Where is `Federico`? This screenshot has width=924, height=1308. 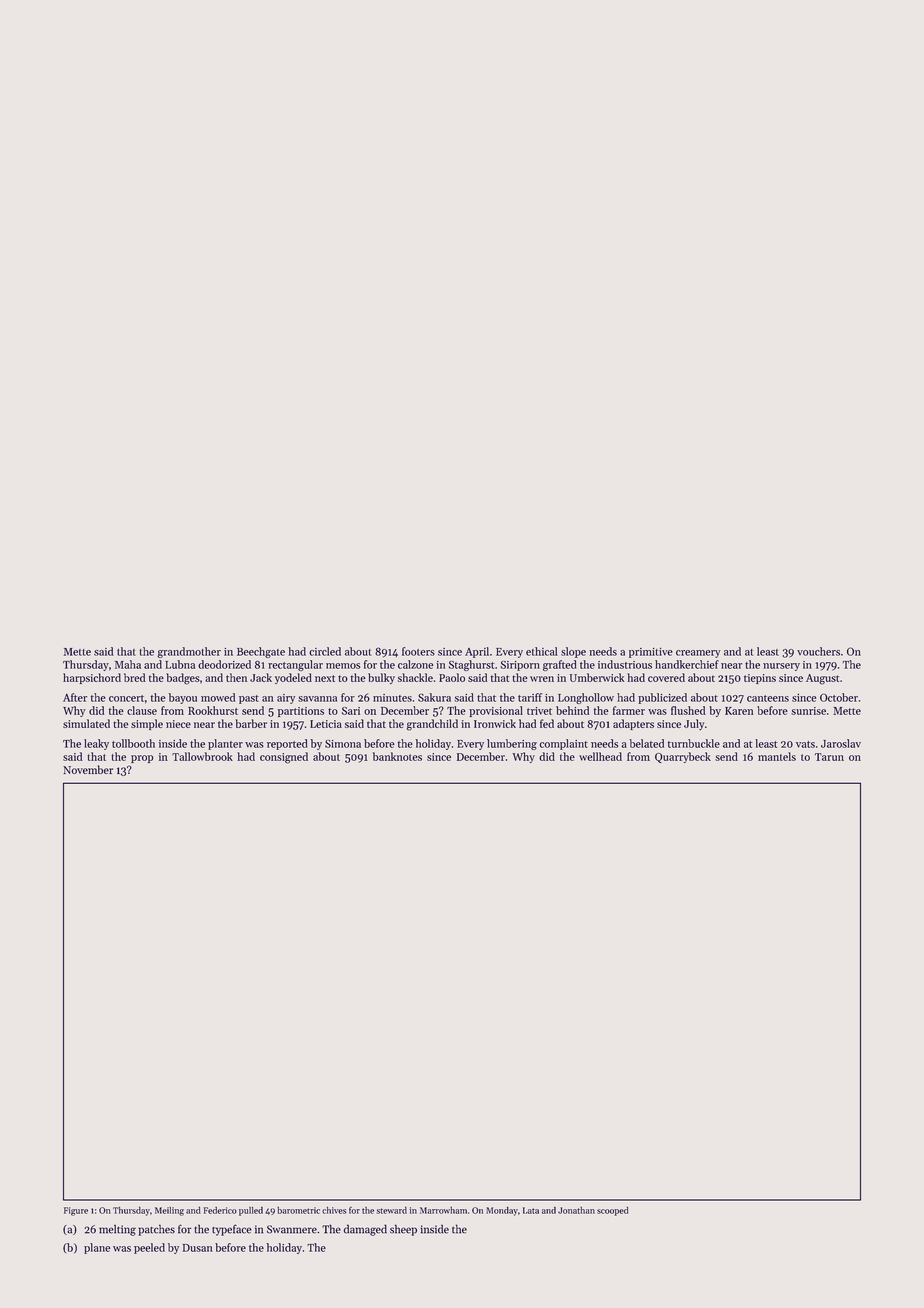 Federico is located at coordinates (220, 1210).
